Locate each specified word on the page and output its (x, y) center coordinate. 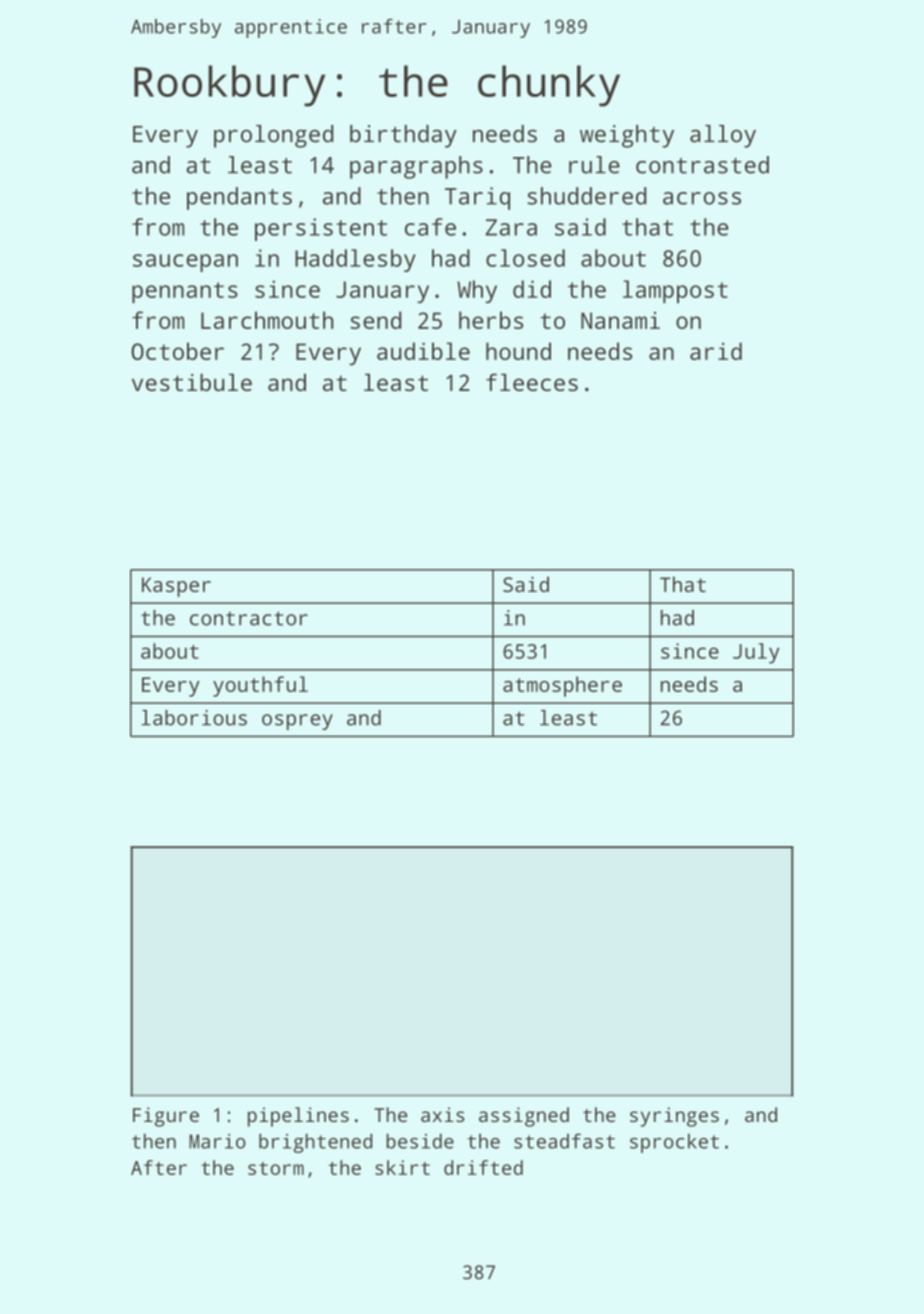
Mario (217, 1141)
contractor (249, 618)
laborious (194, 718)
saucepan (185, 263)
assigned (524, 1117)
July (756, 653)
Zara (511, 227)
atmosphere (562, 686)
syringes (674, 1117)
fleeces (532, 382)
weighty (627, 136)
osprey (297, 722)
